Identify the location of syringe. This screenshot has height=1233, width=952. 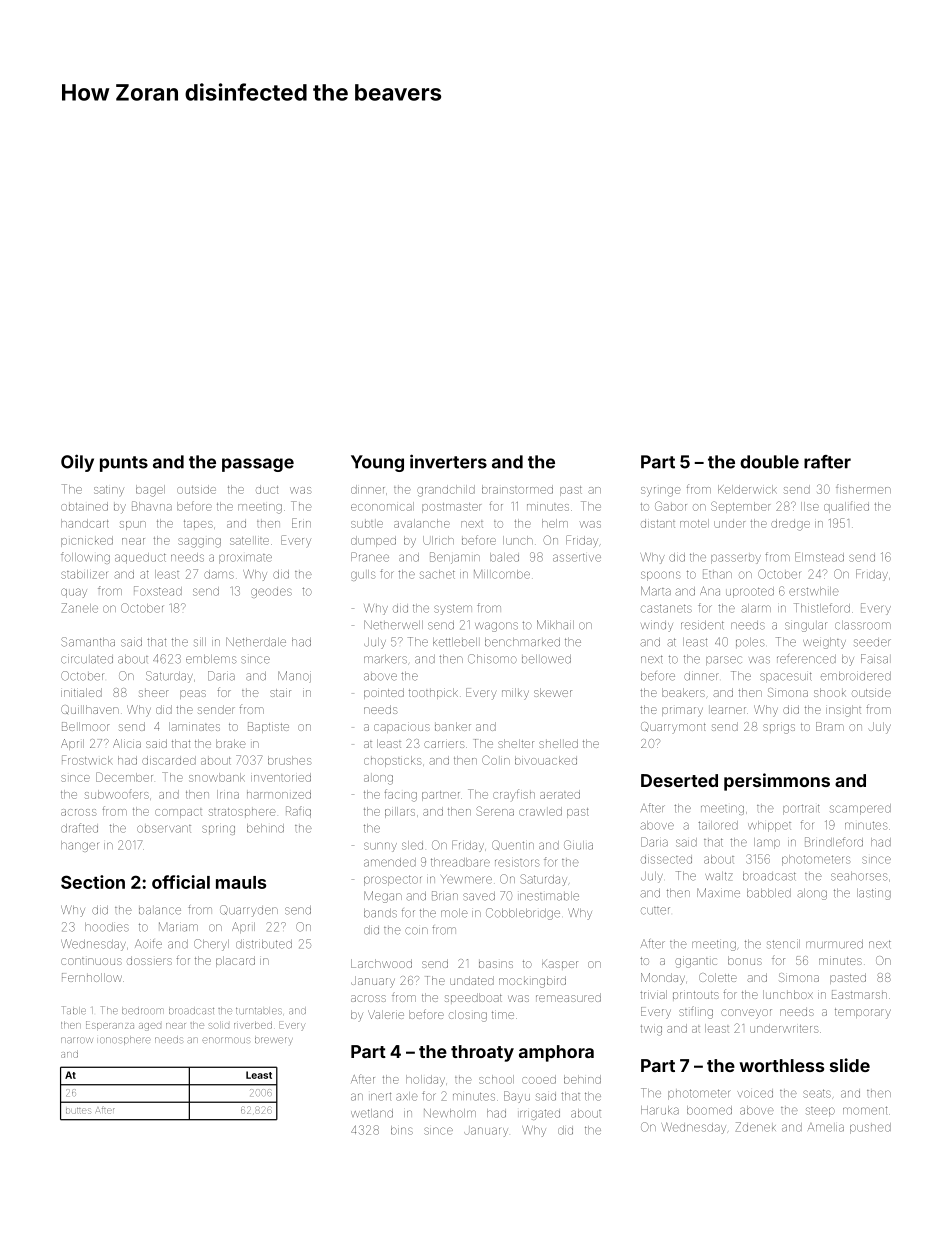
(661, 492).
